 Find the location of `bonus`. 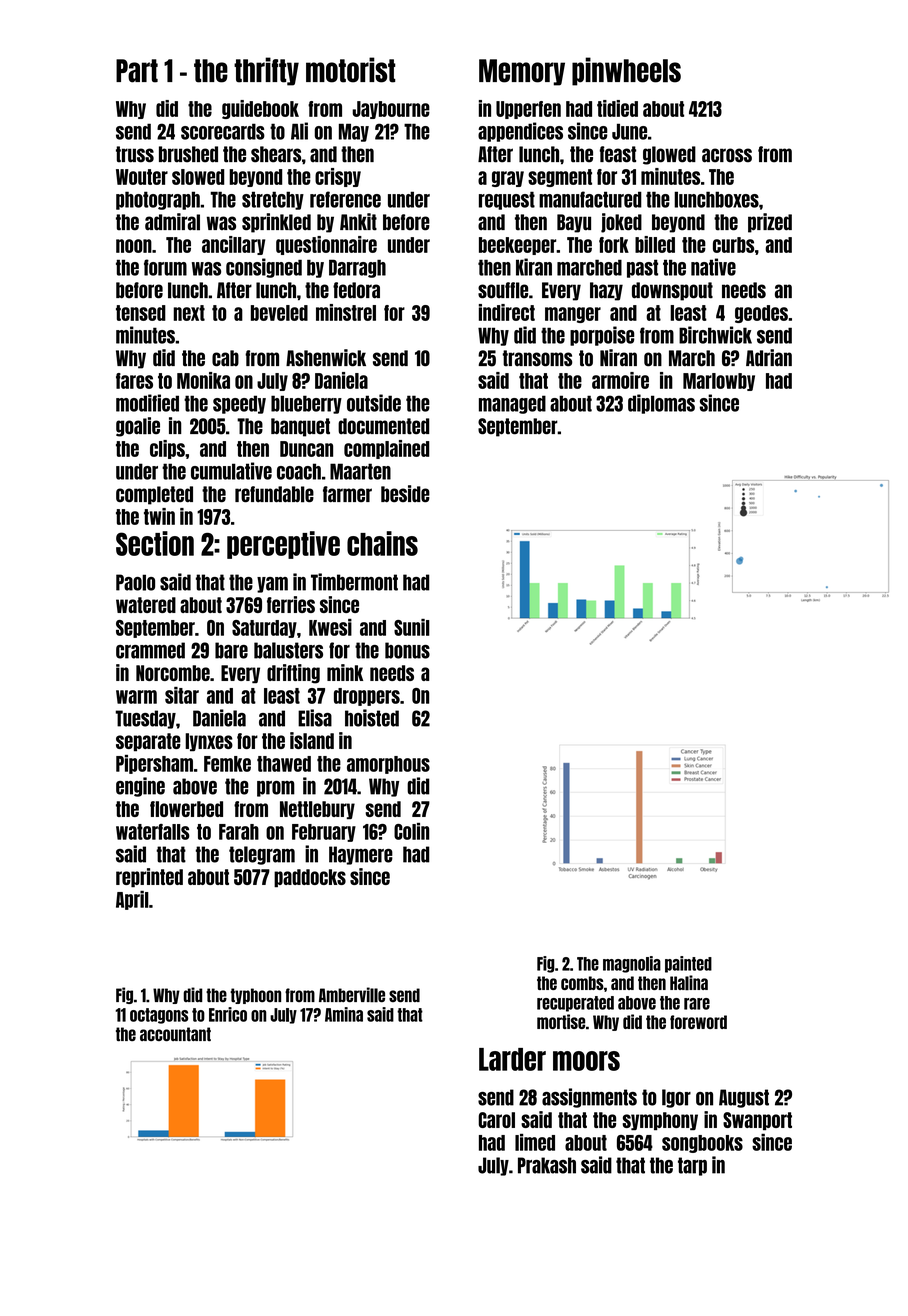

bonus is located at coordinates (407, 650).
